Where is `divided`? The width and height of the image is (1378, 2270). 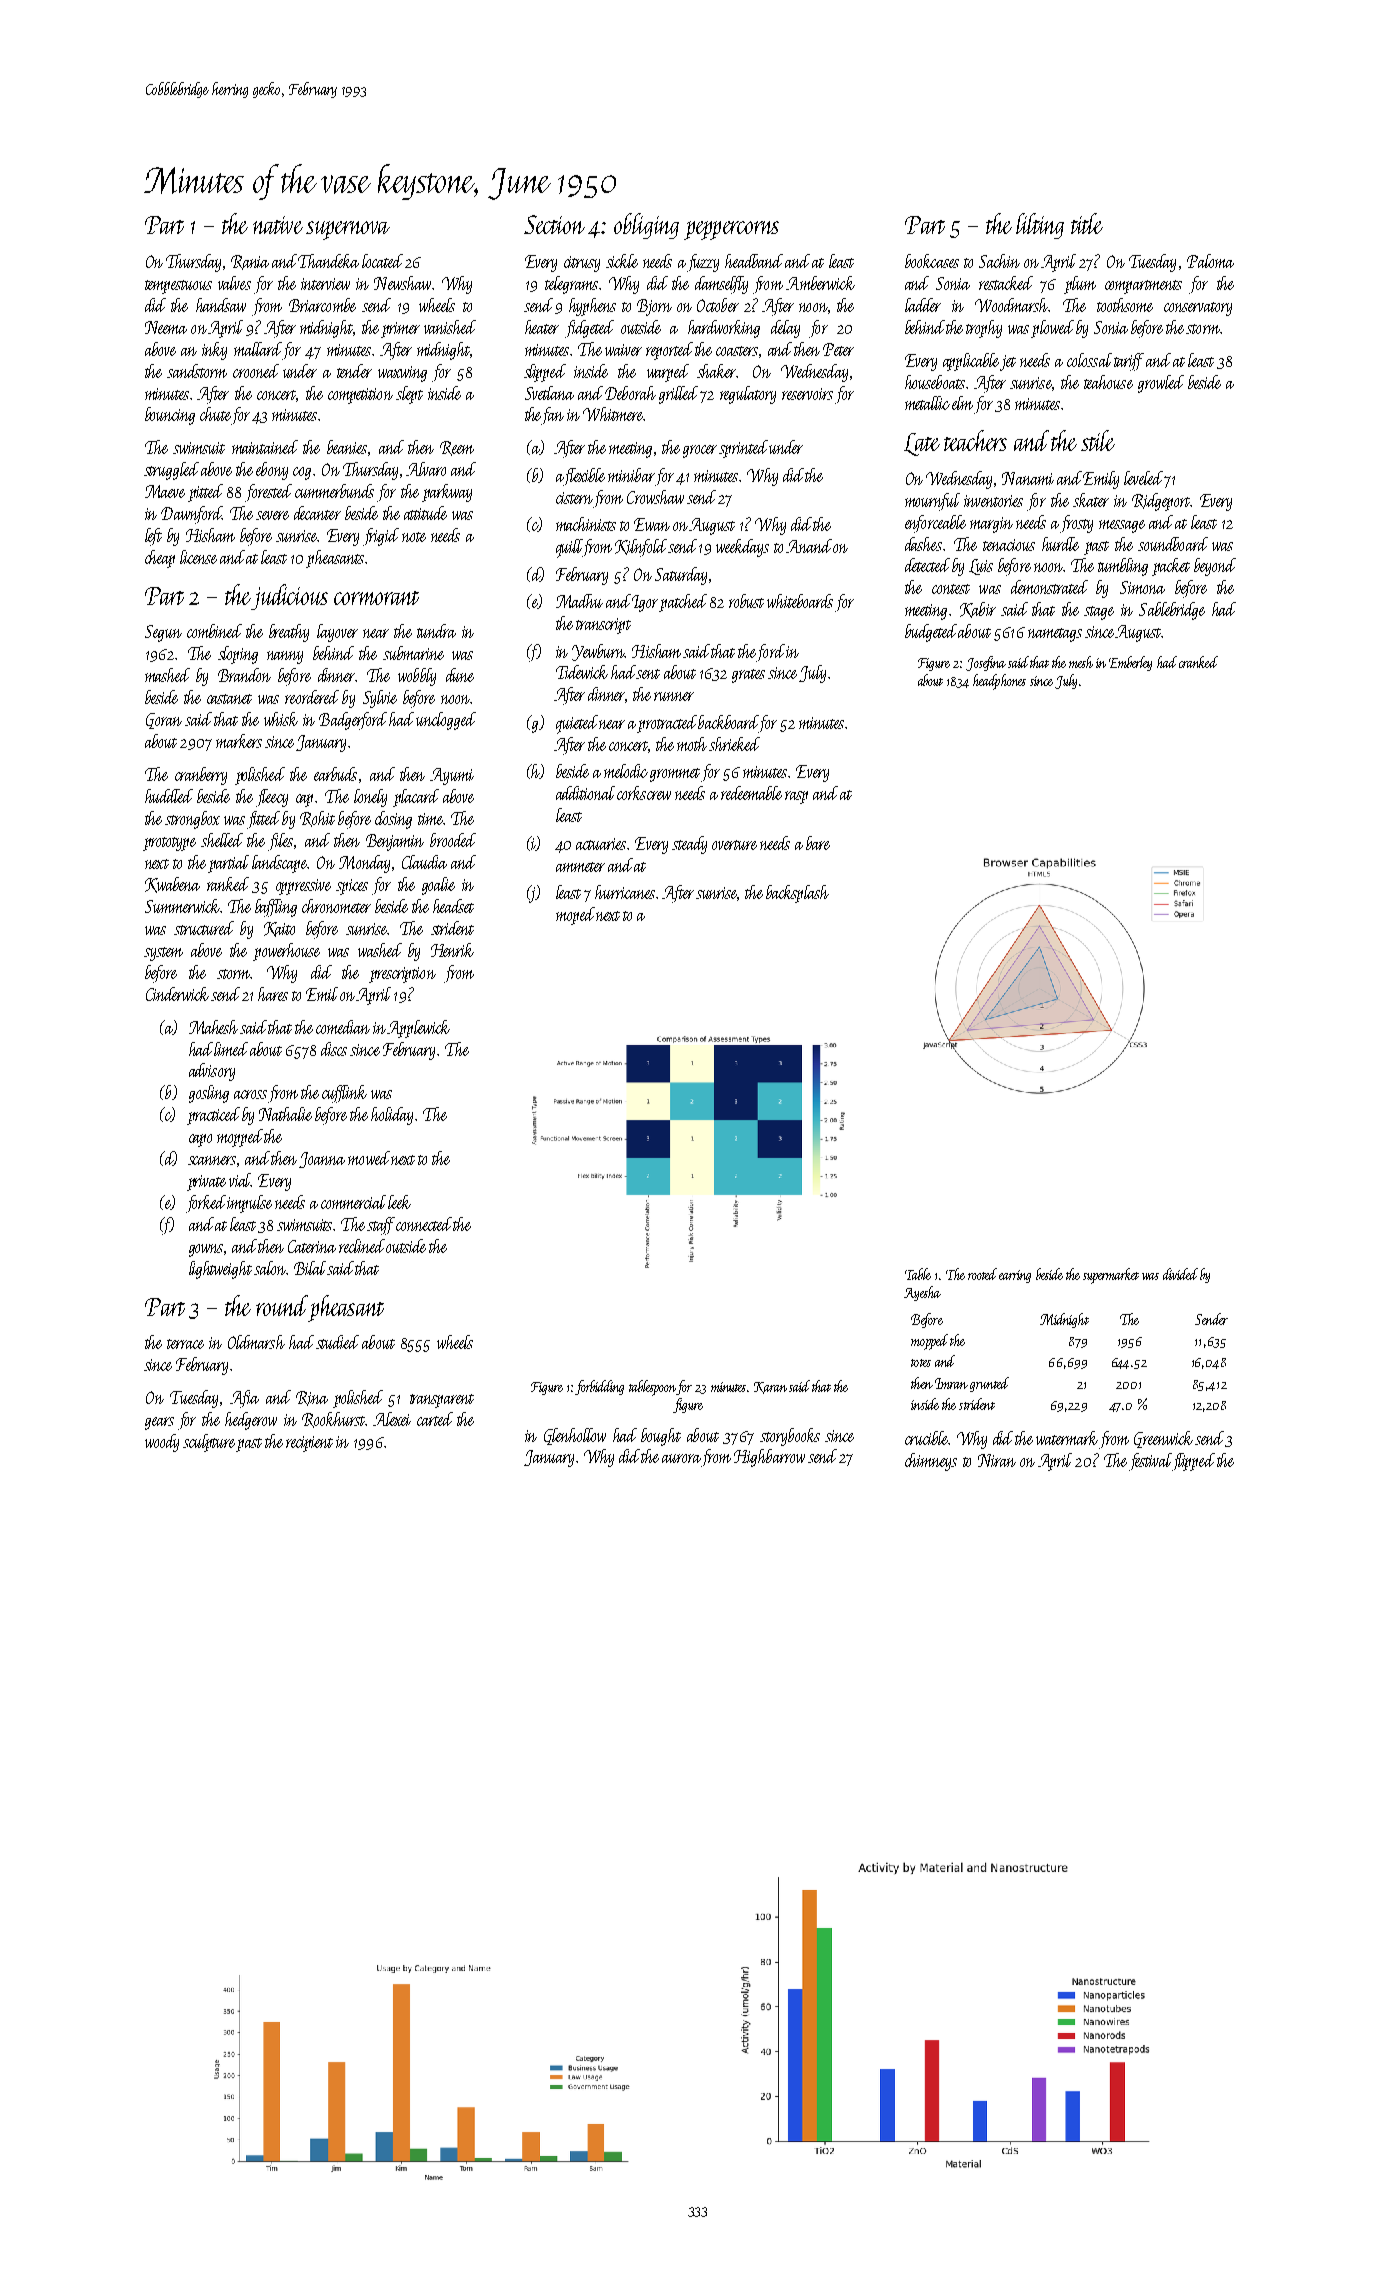
divided is located at coordinates (1180, 1274).
